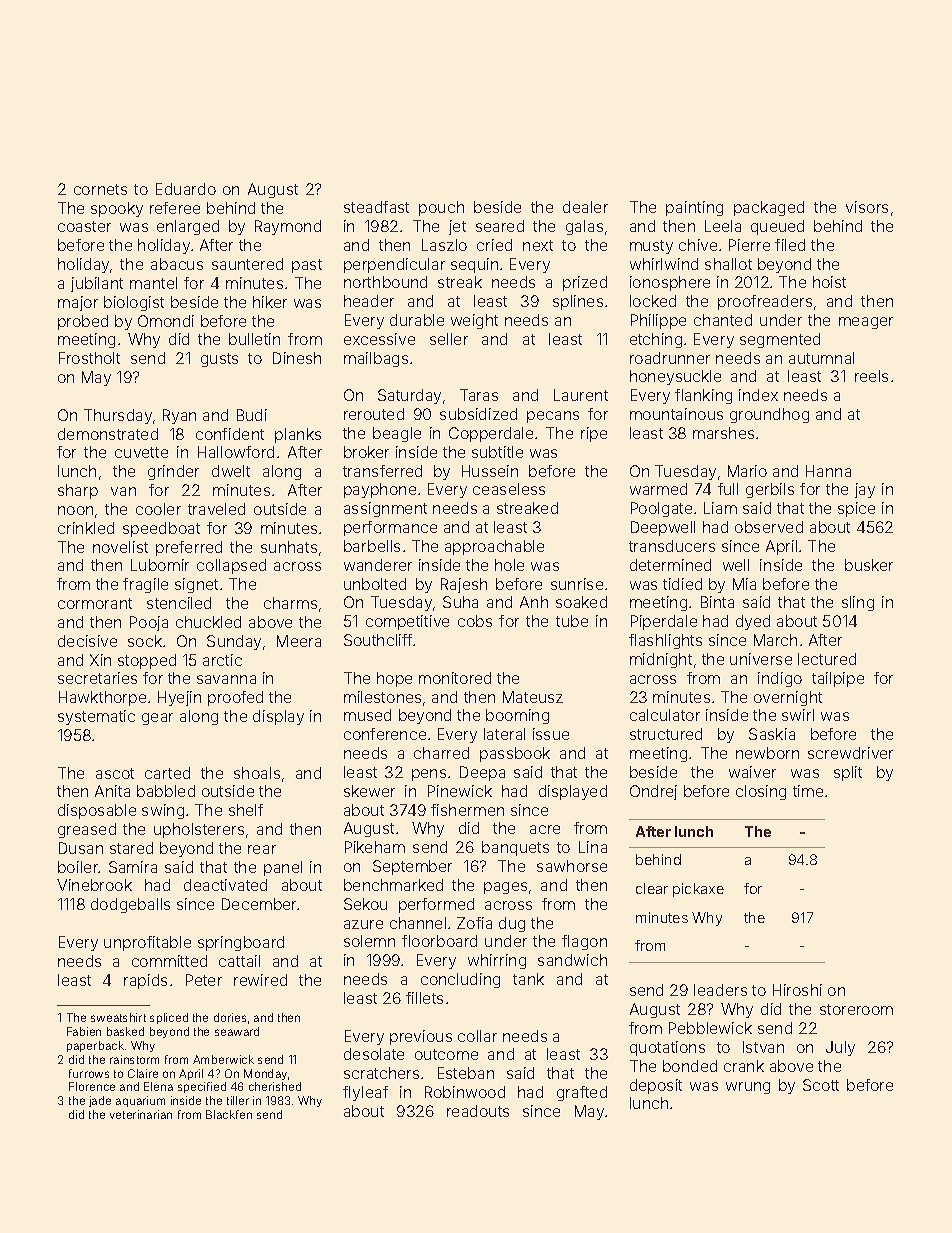 This image has height=1233, width=952. What do you see at coordinates (166, 791) in the image?
I see `babbled` at bounding box center [166, 791].
